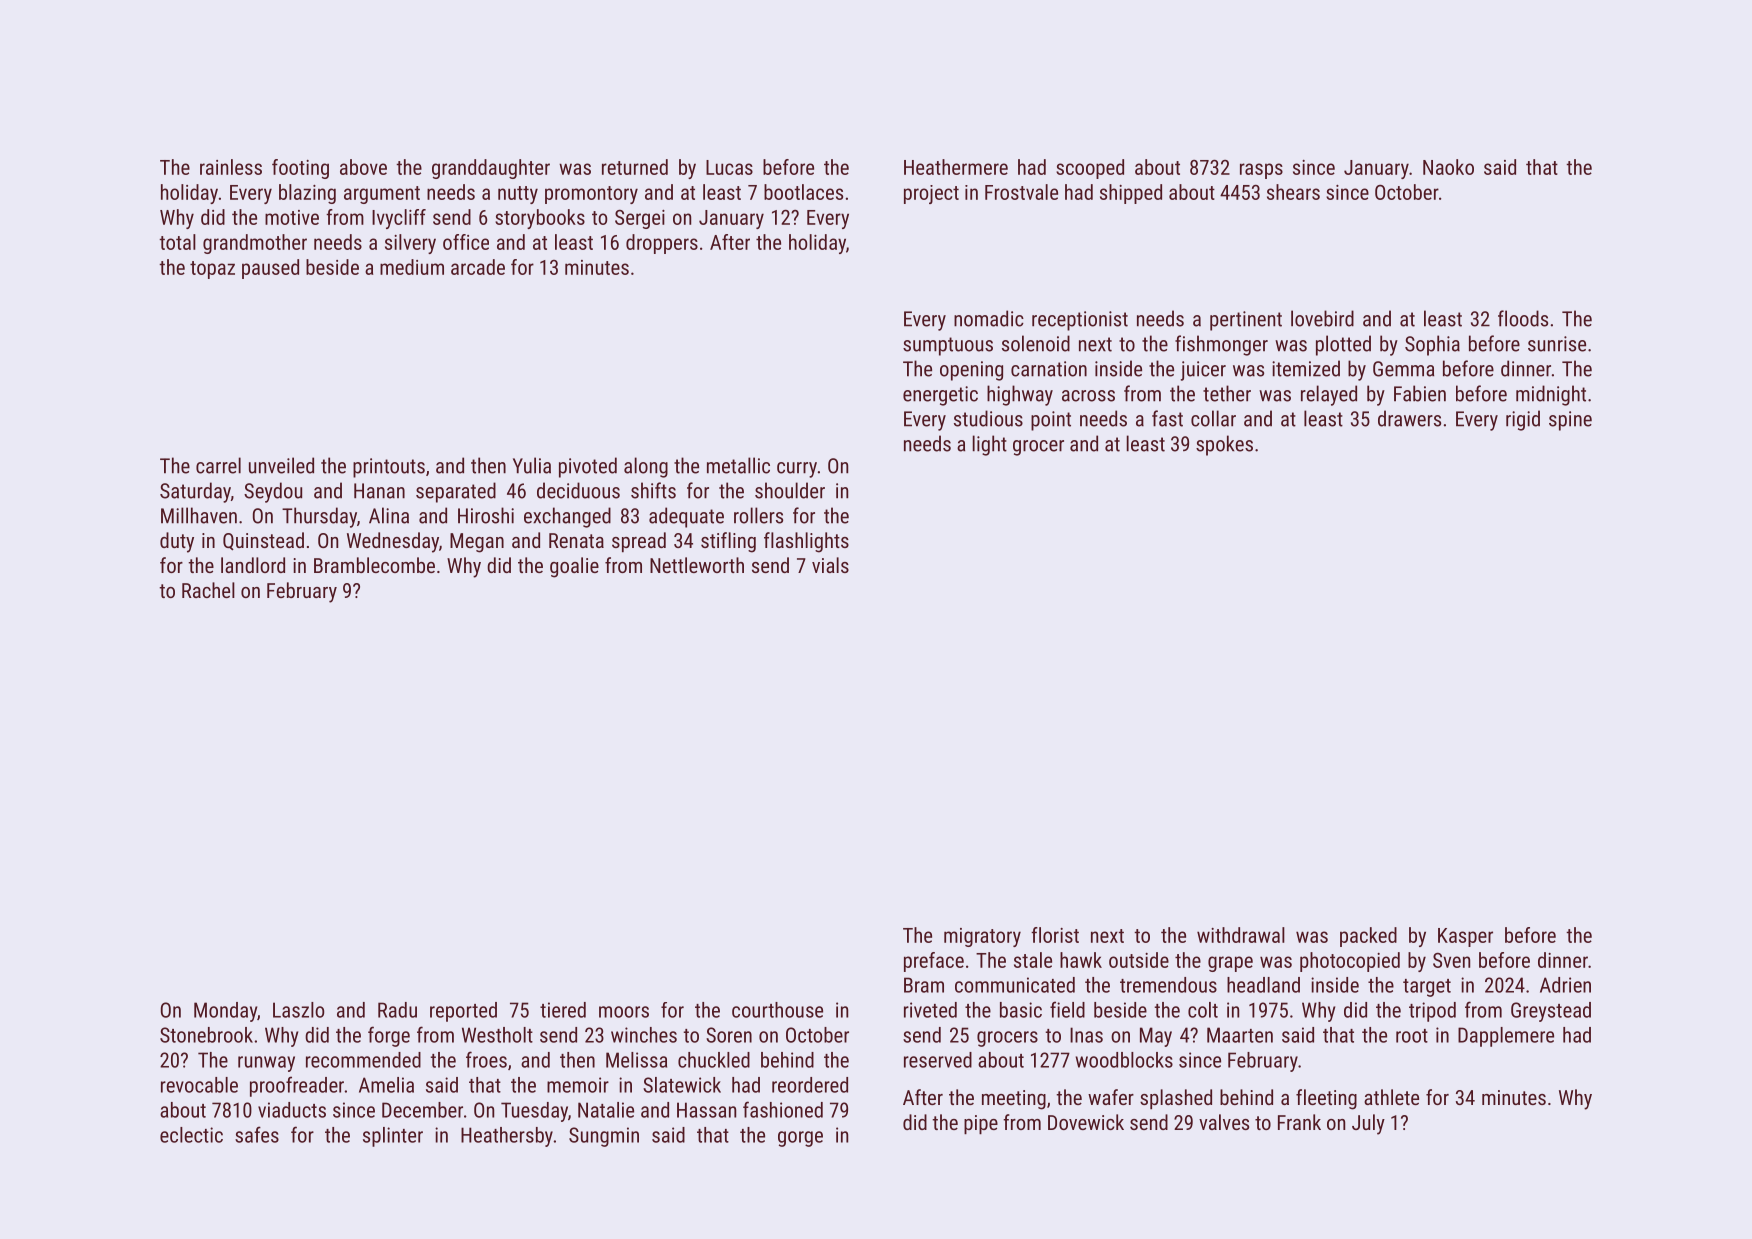 The height and width of the screenshot is (1239, 1752). I want to click on Heathermere, so click(956, 167).
